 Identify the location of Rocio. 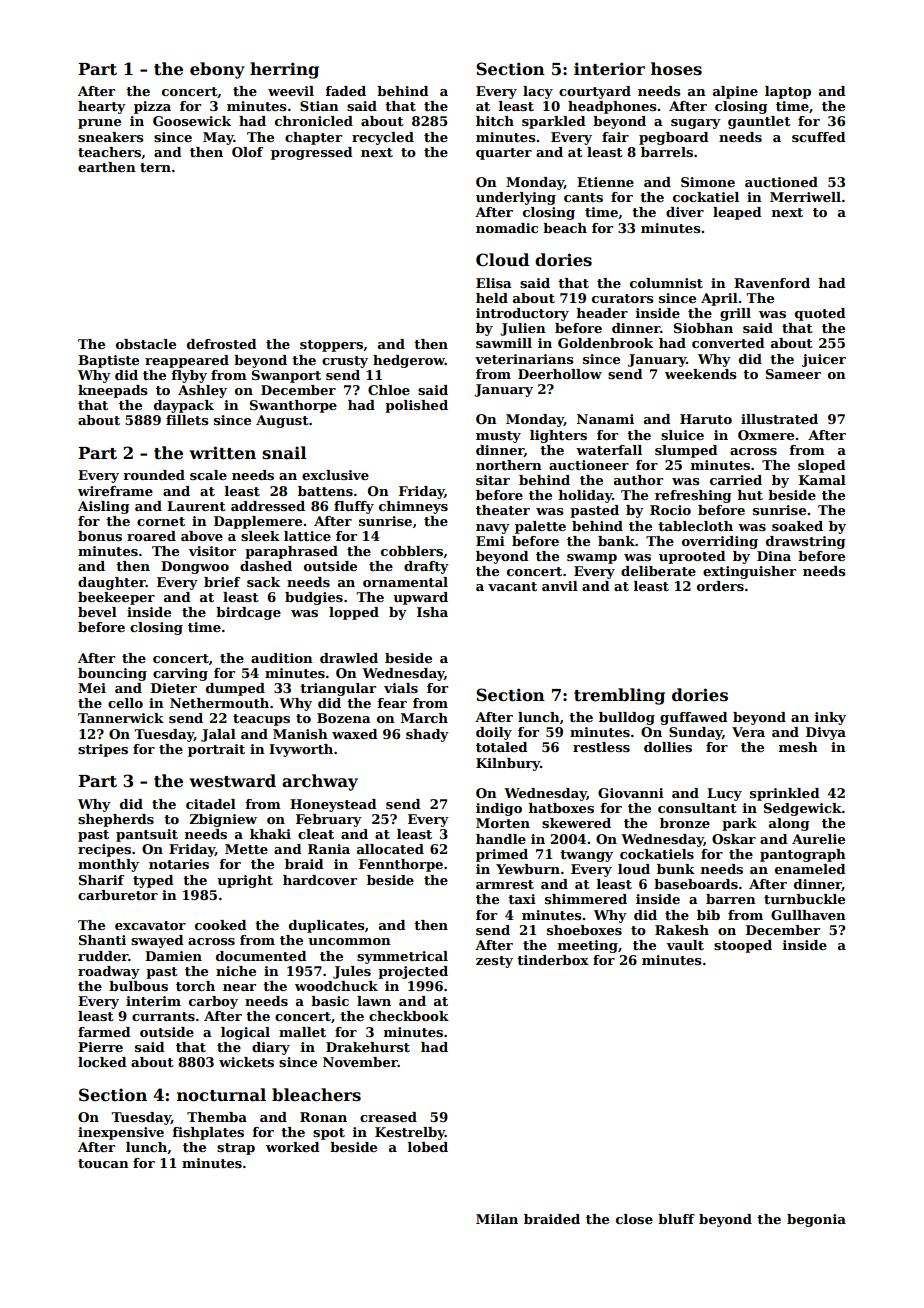
(670, 510).
